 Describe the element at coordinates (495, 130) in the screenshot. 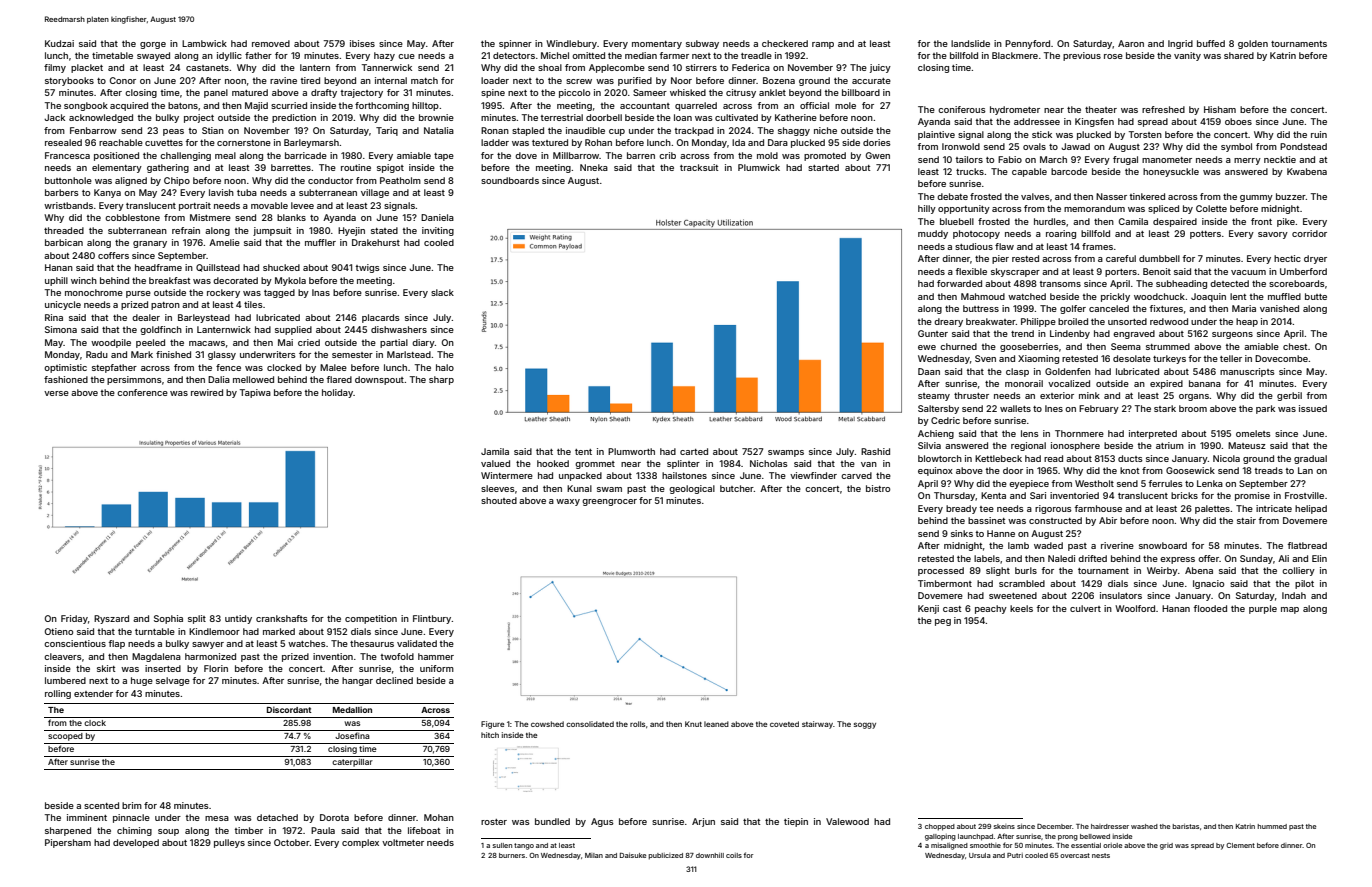

I see `Ronan` at that location.
